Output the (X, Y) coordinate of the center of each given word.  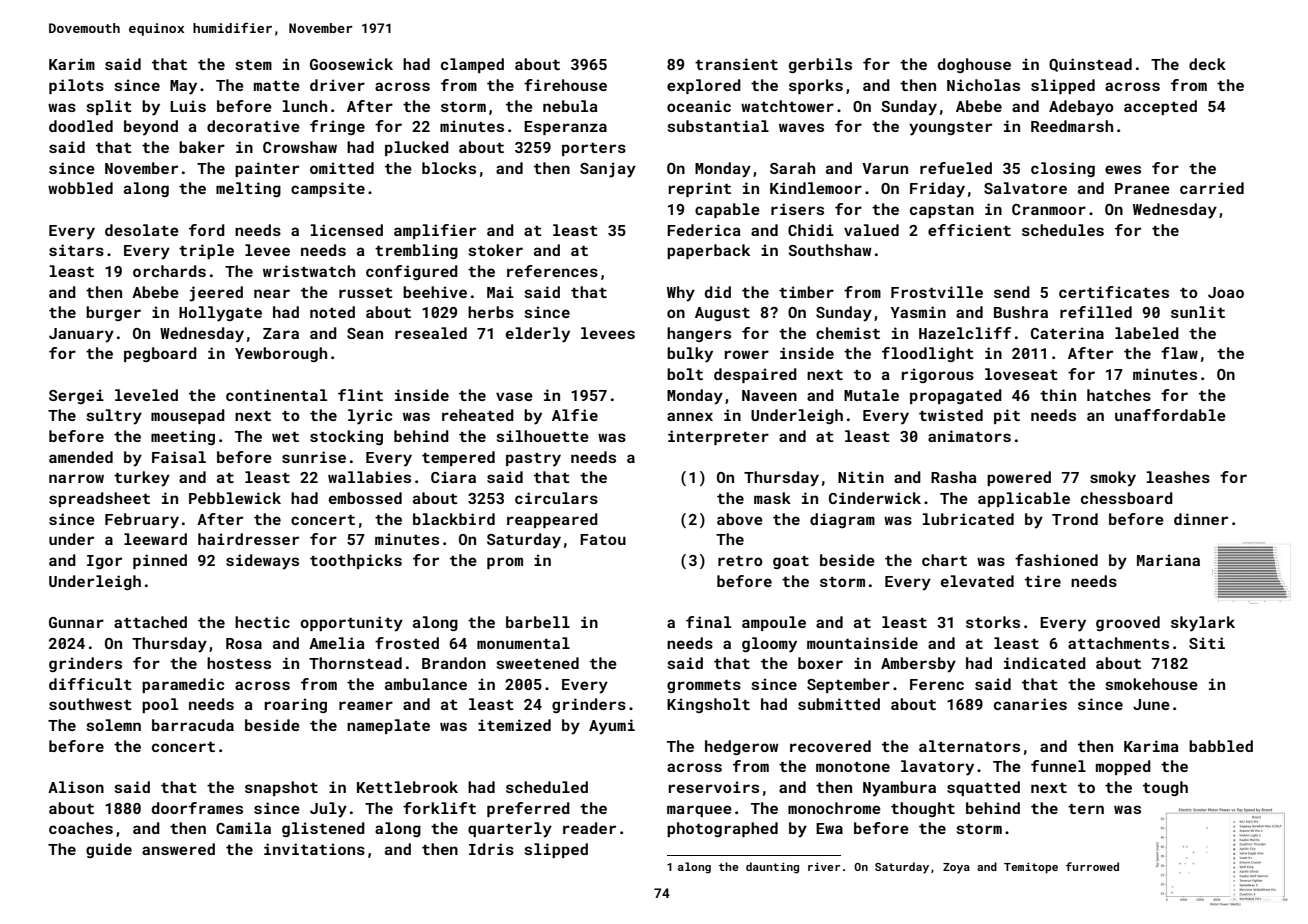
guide (109, 850)
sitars (76, 250)
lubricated (968, 519)
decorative (253, 126)
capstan (942, 211)
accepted (1160, 107)
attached (150, 622)
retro (740, 561)
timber (806, 292)
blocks (449, 168)
